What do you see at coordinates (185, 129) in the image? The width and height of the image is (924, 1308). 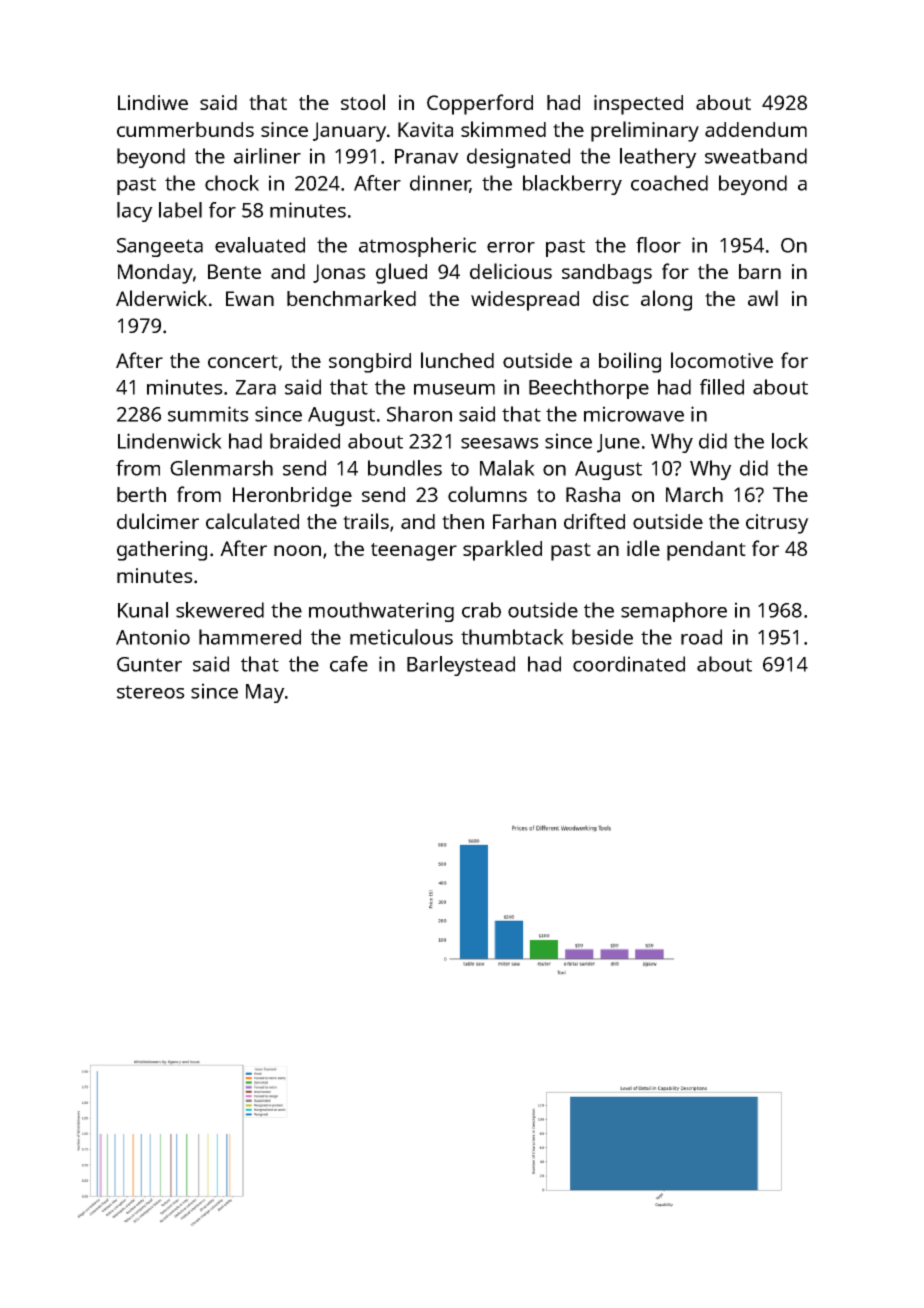 I see `cummerbunds` at bounding box center [185, 129].
